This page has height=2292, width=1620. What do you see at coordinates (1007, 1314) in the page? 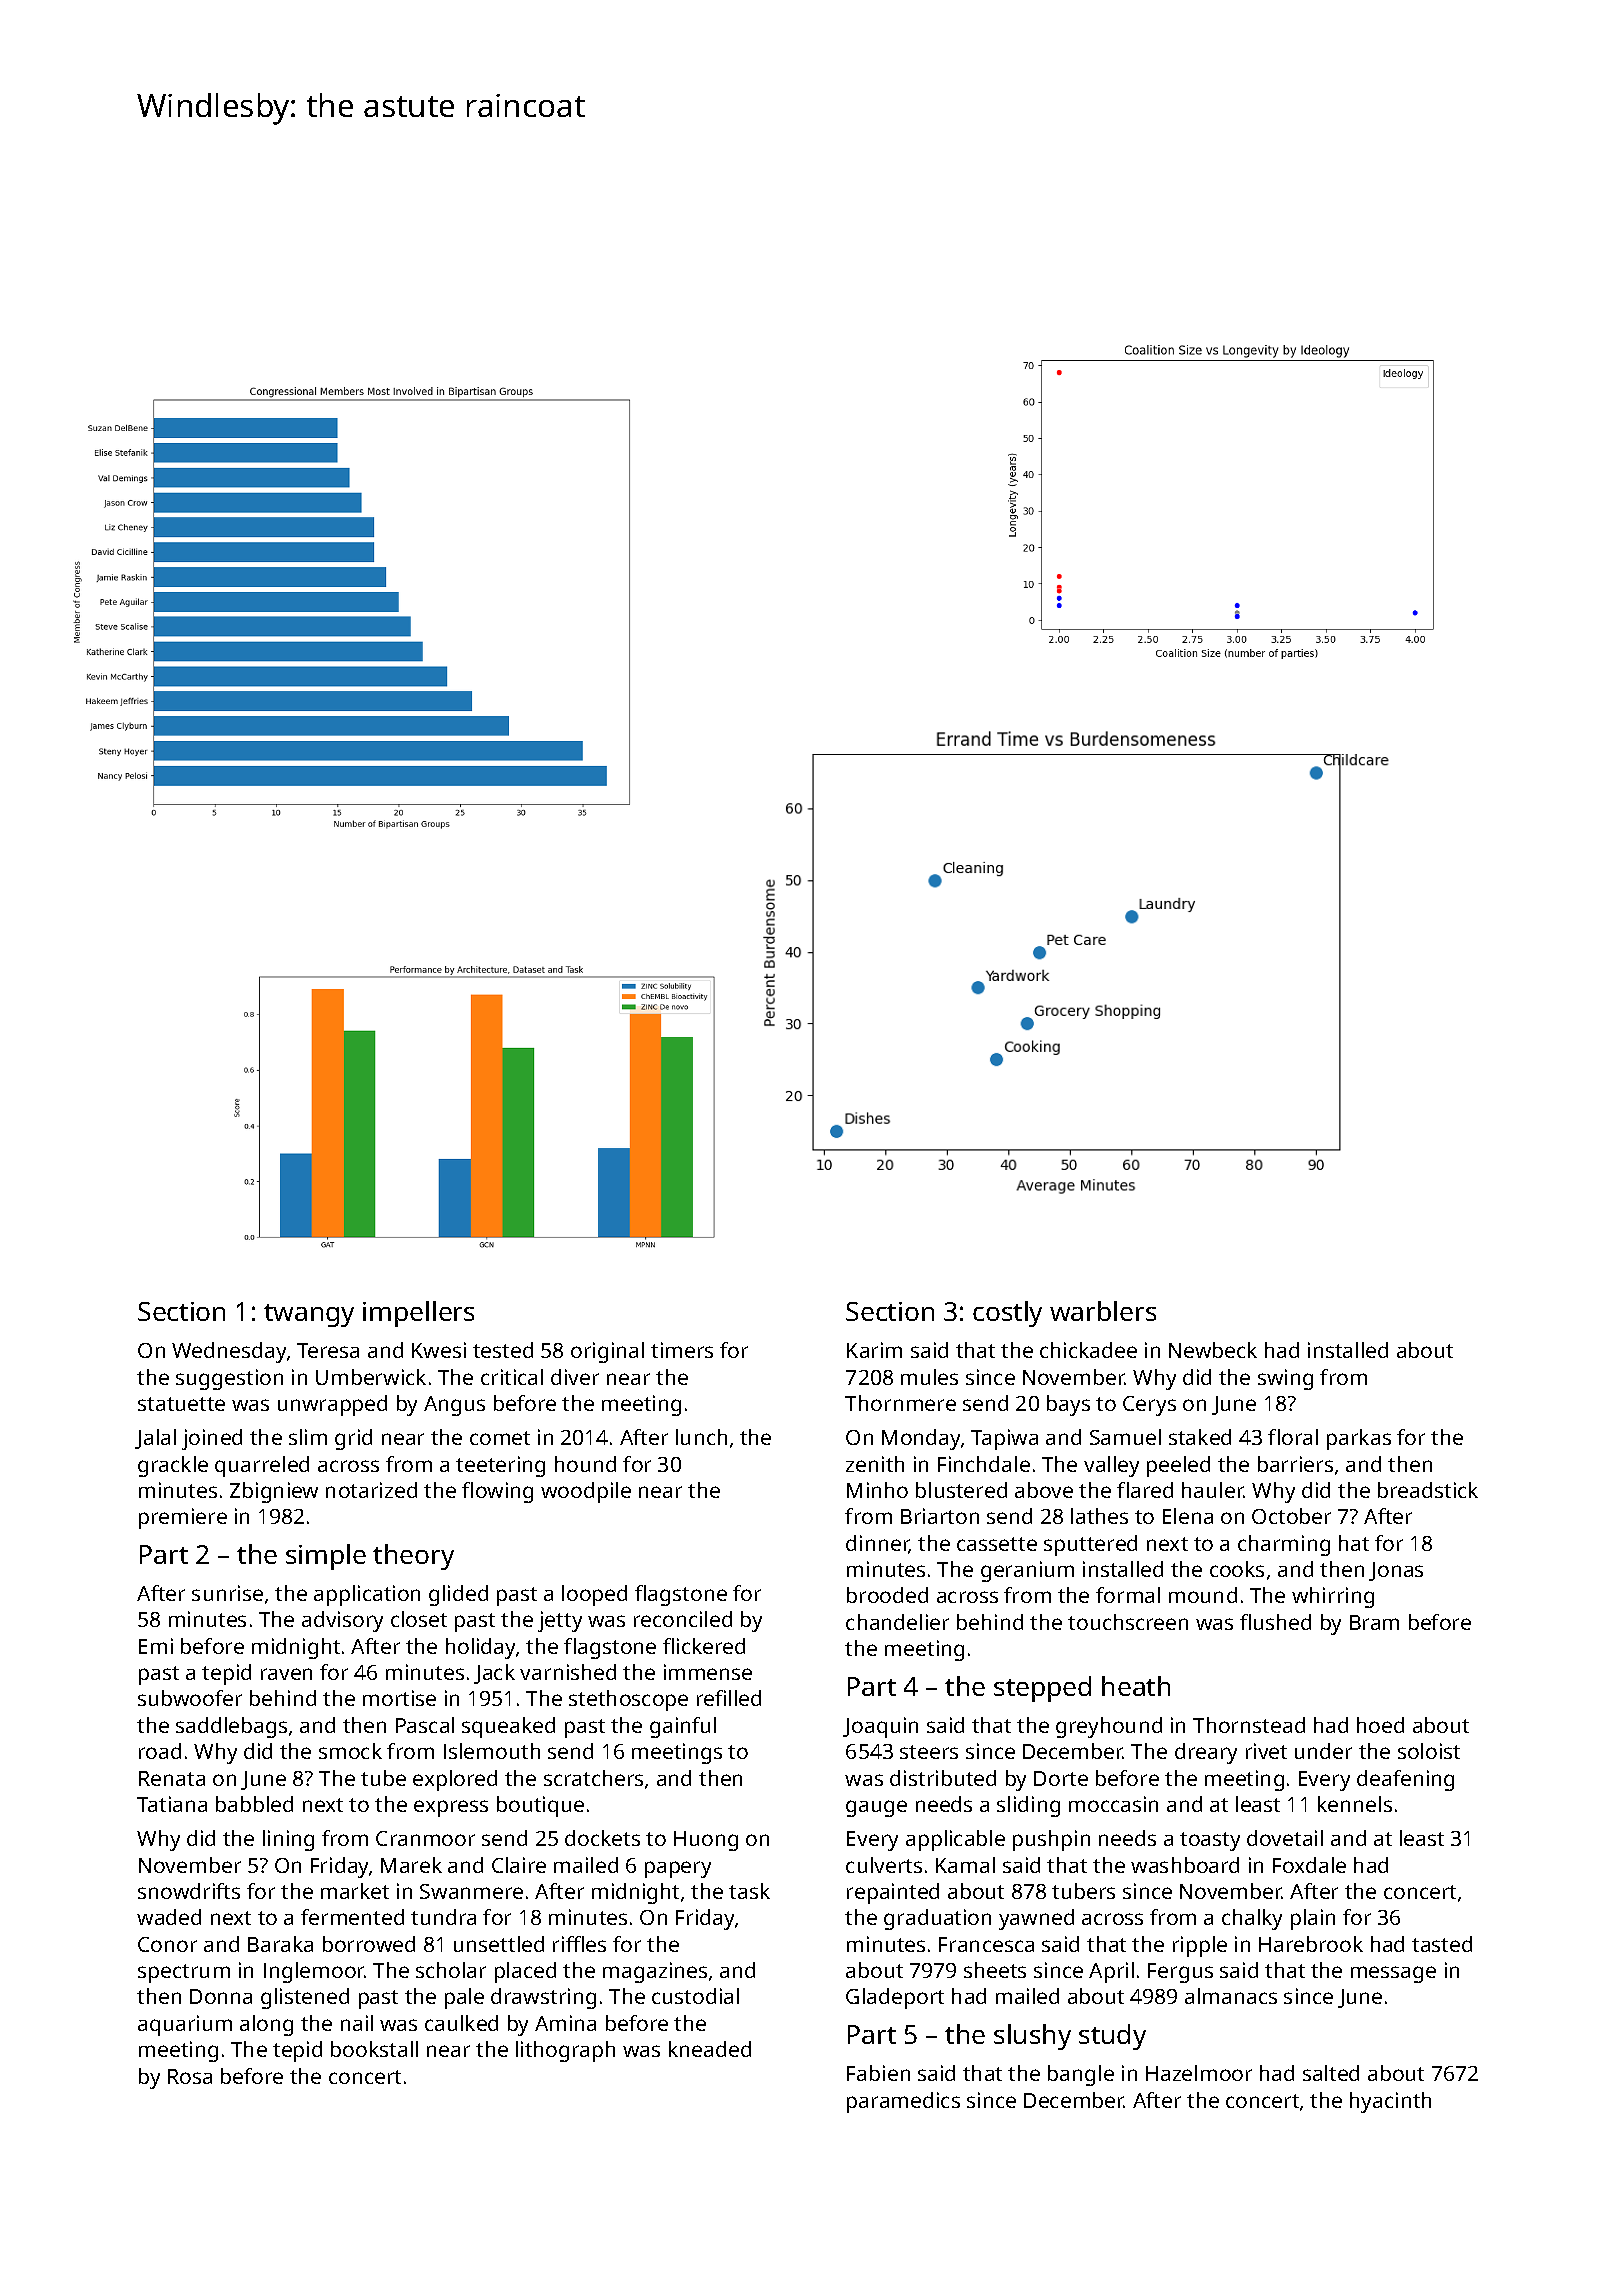
I see `costly` at bounding box center [1007, 1314].
